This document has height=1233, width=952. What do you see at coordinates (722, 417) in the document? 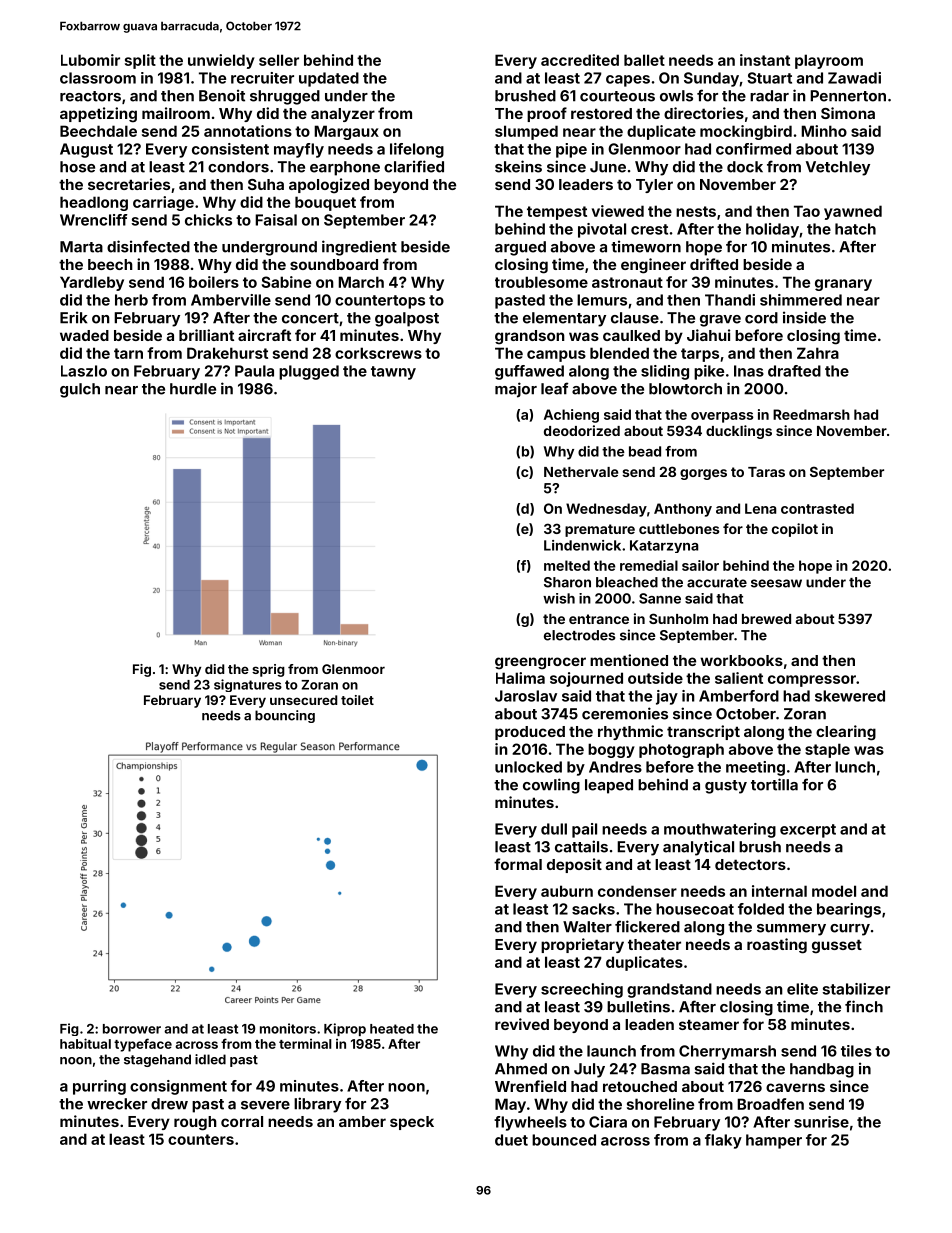
I see `overpass` at bounding box center [722, 417].
